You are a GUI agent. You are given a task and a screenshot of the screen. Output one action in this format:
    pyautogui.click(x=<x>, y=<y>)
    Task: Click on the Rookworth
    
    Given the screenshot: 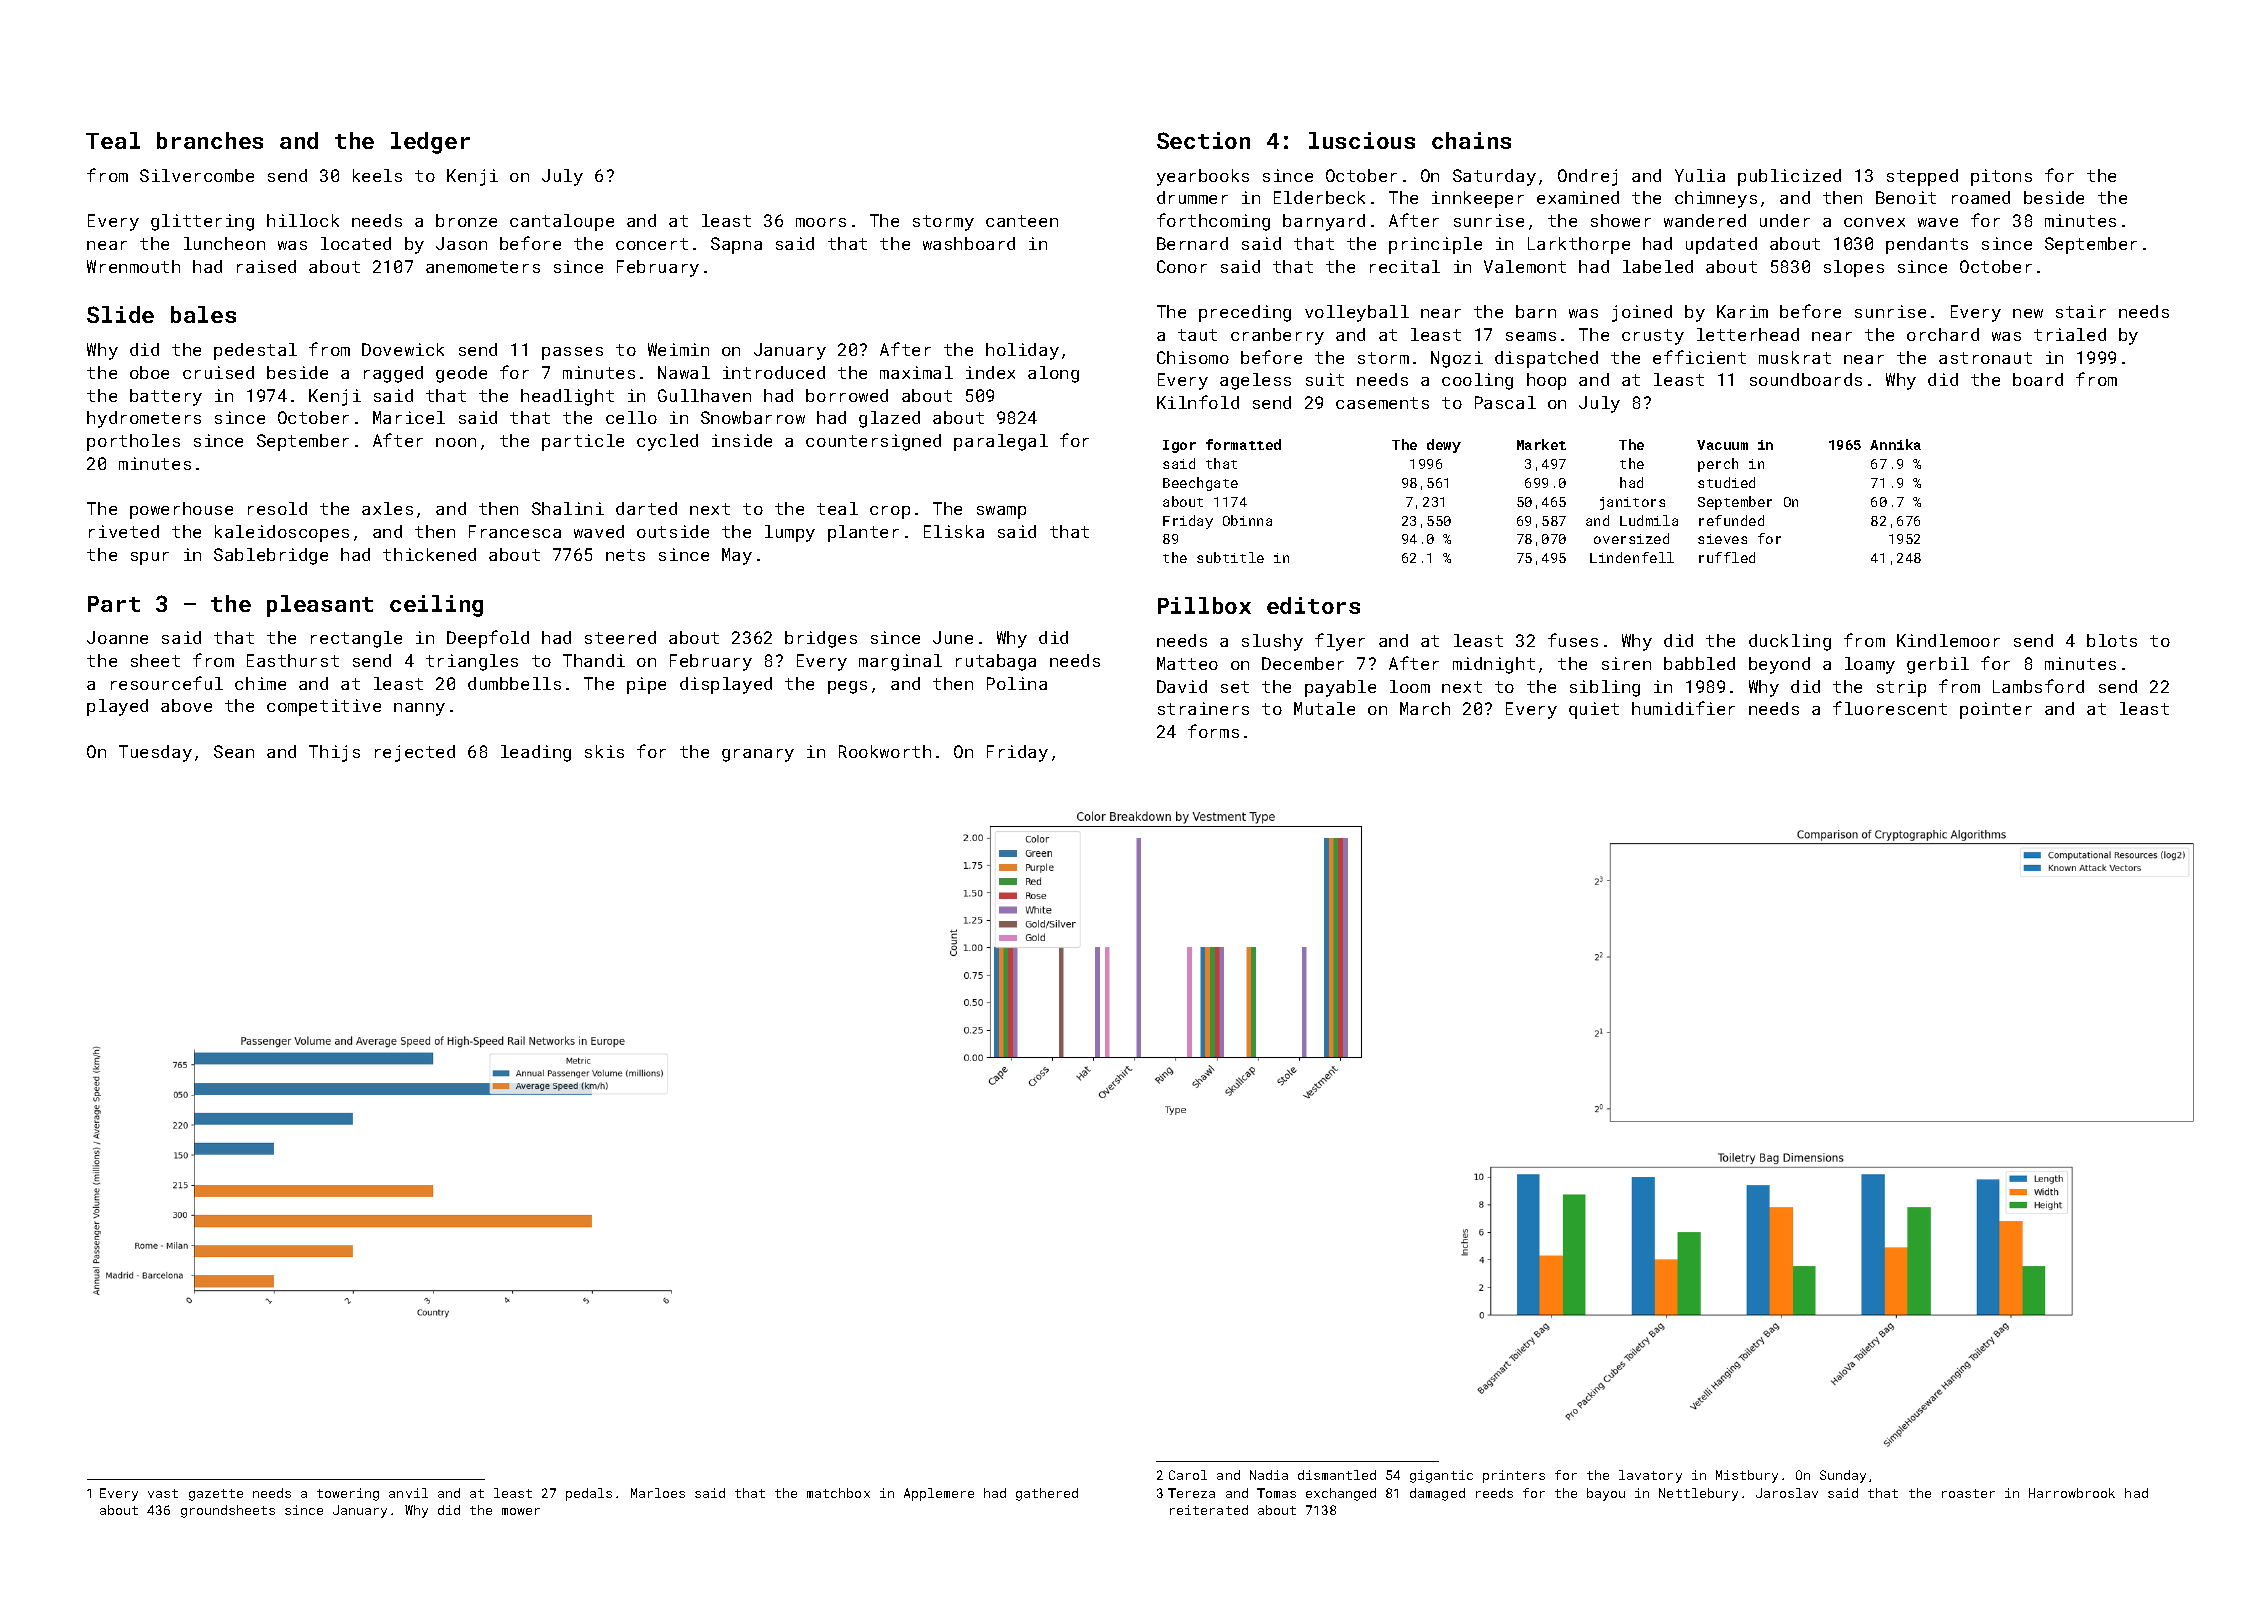 What is the action you would take?
    pyautogui.click(x=885, y=751)
